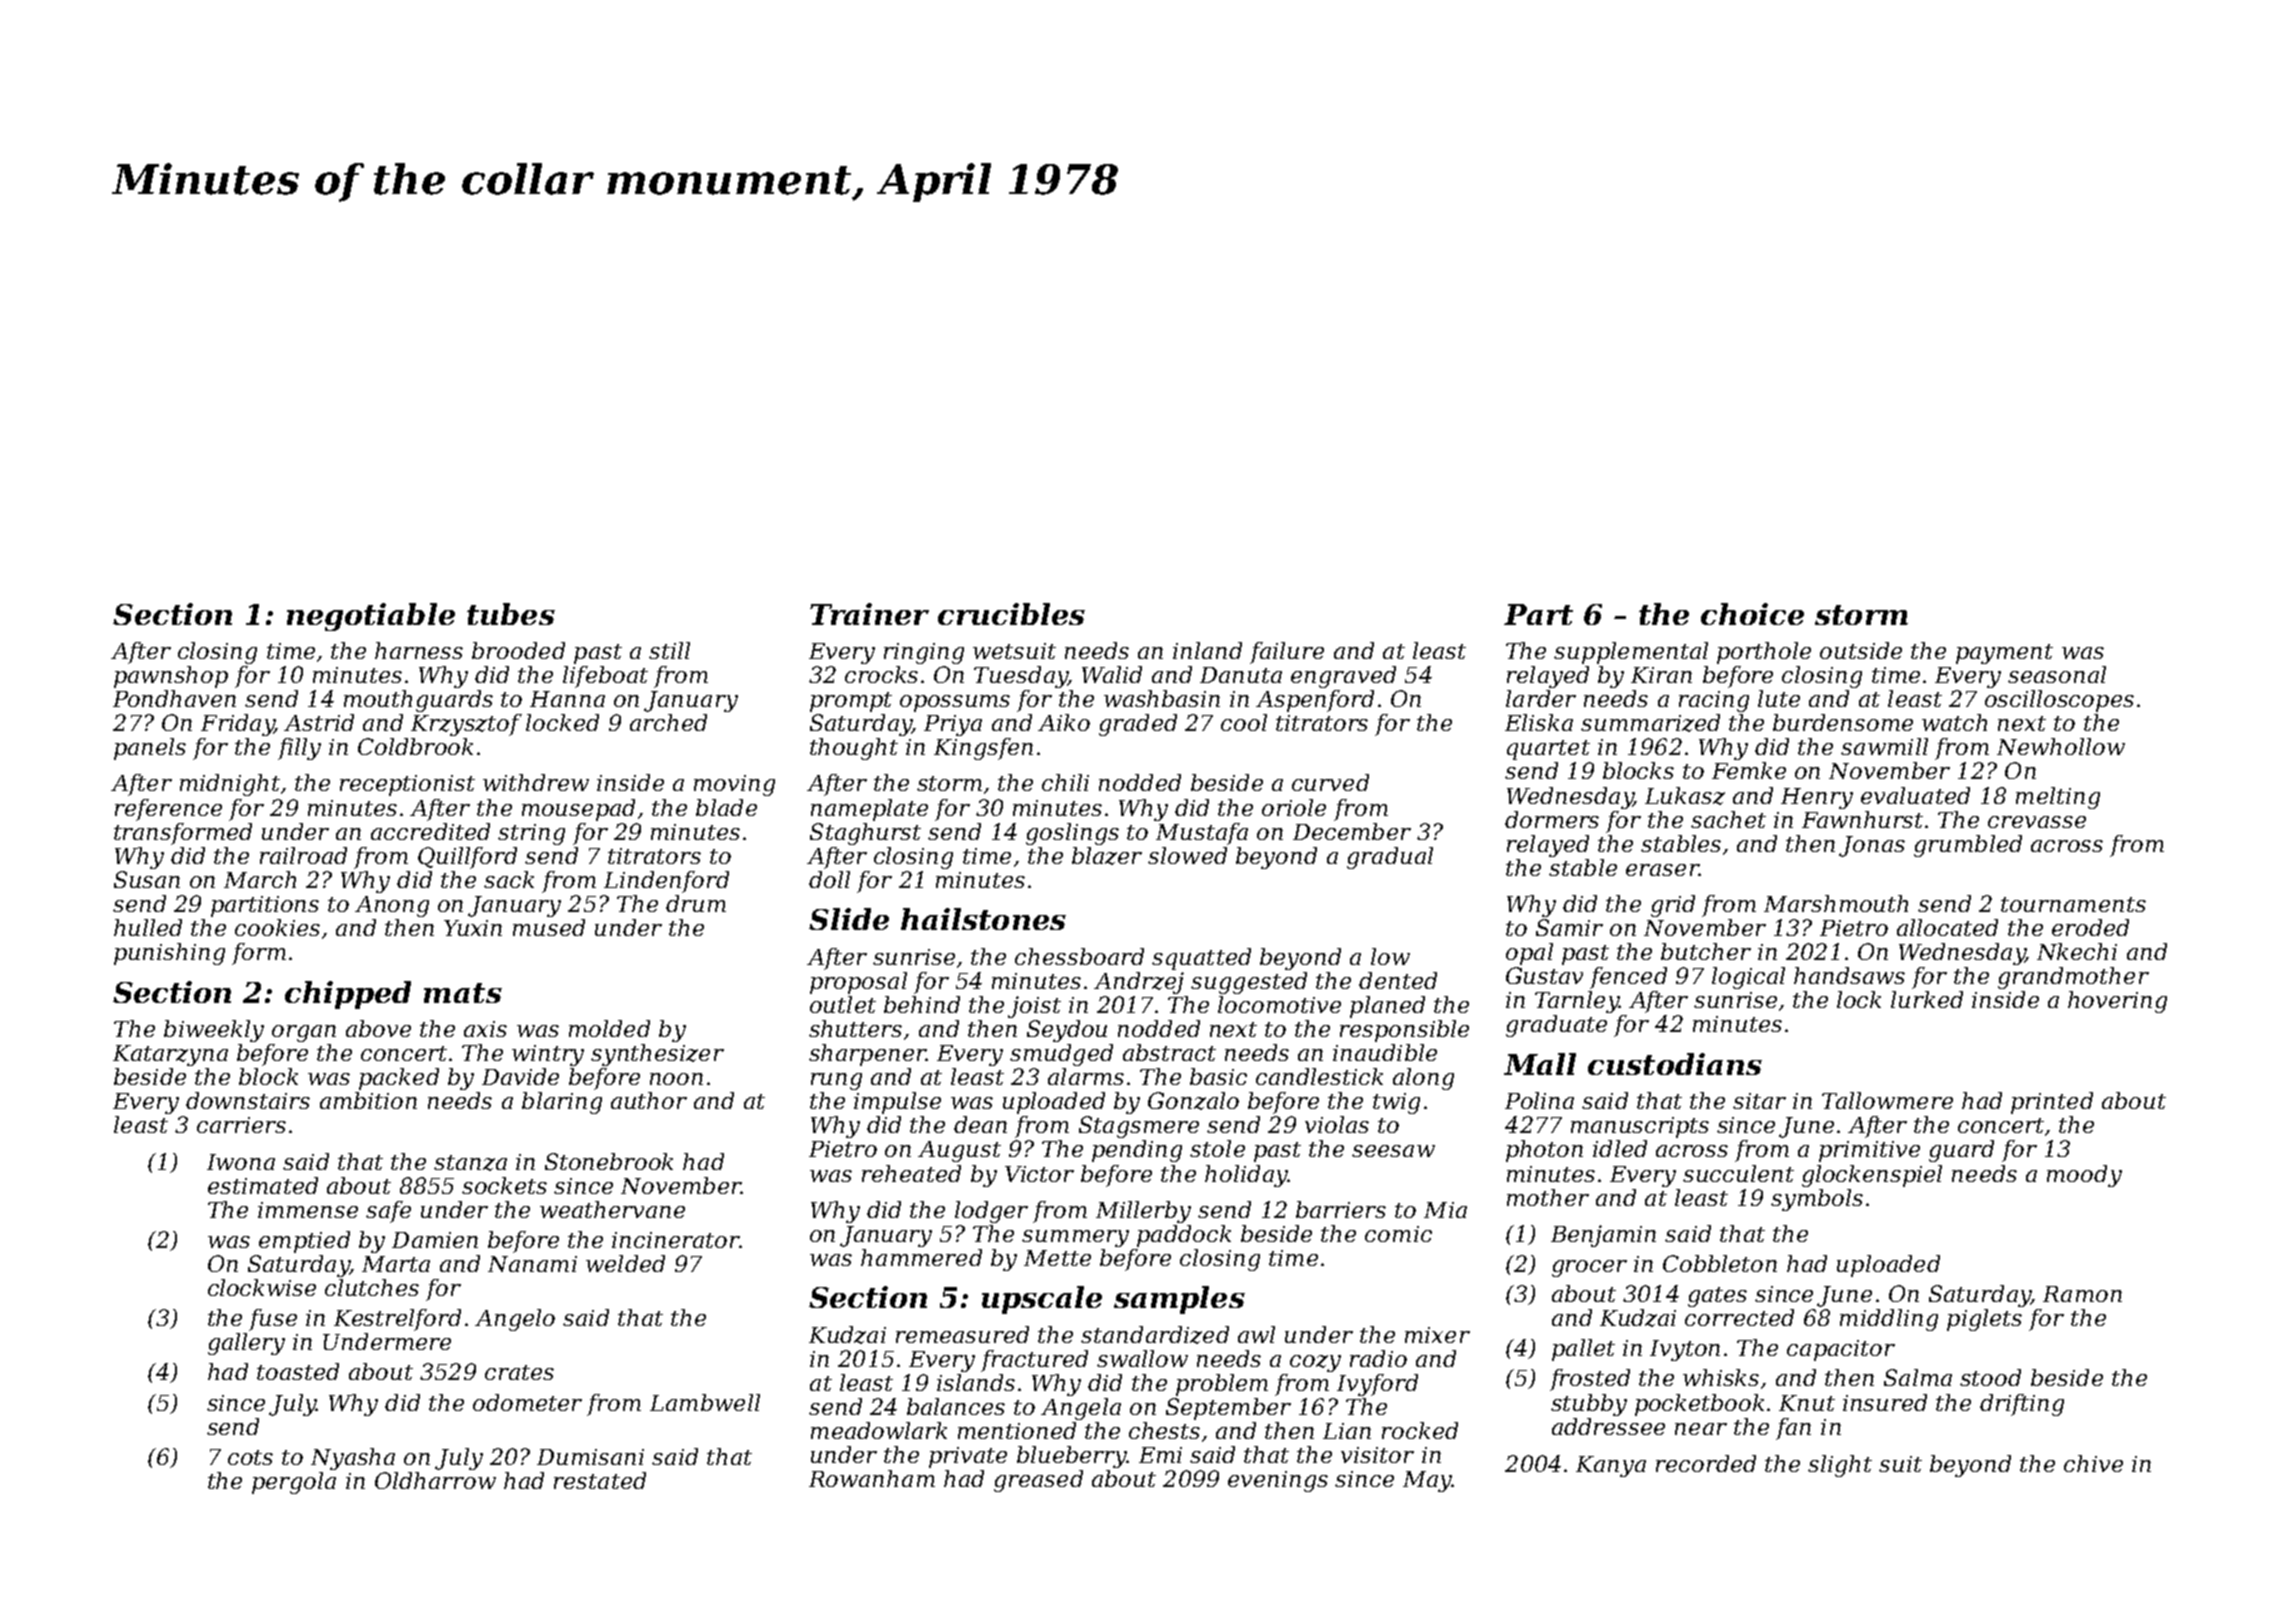 The image size is (2282, 1614). I want to click on moody, so click(2084, 1176).
